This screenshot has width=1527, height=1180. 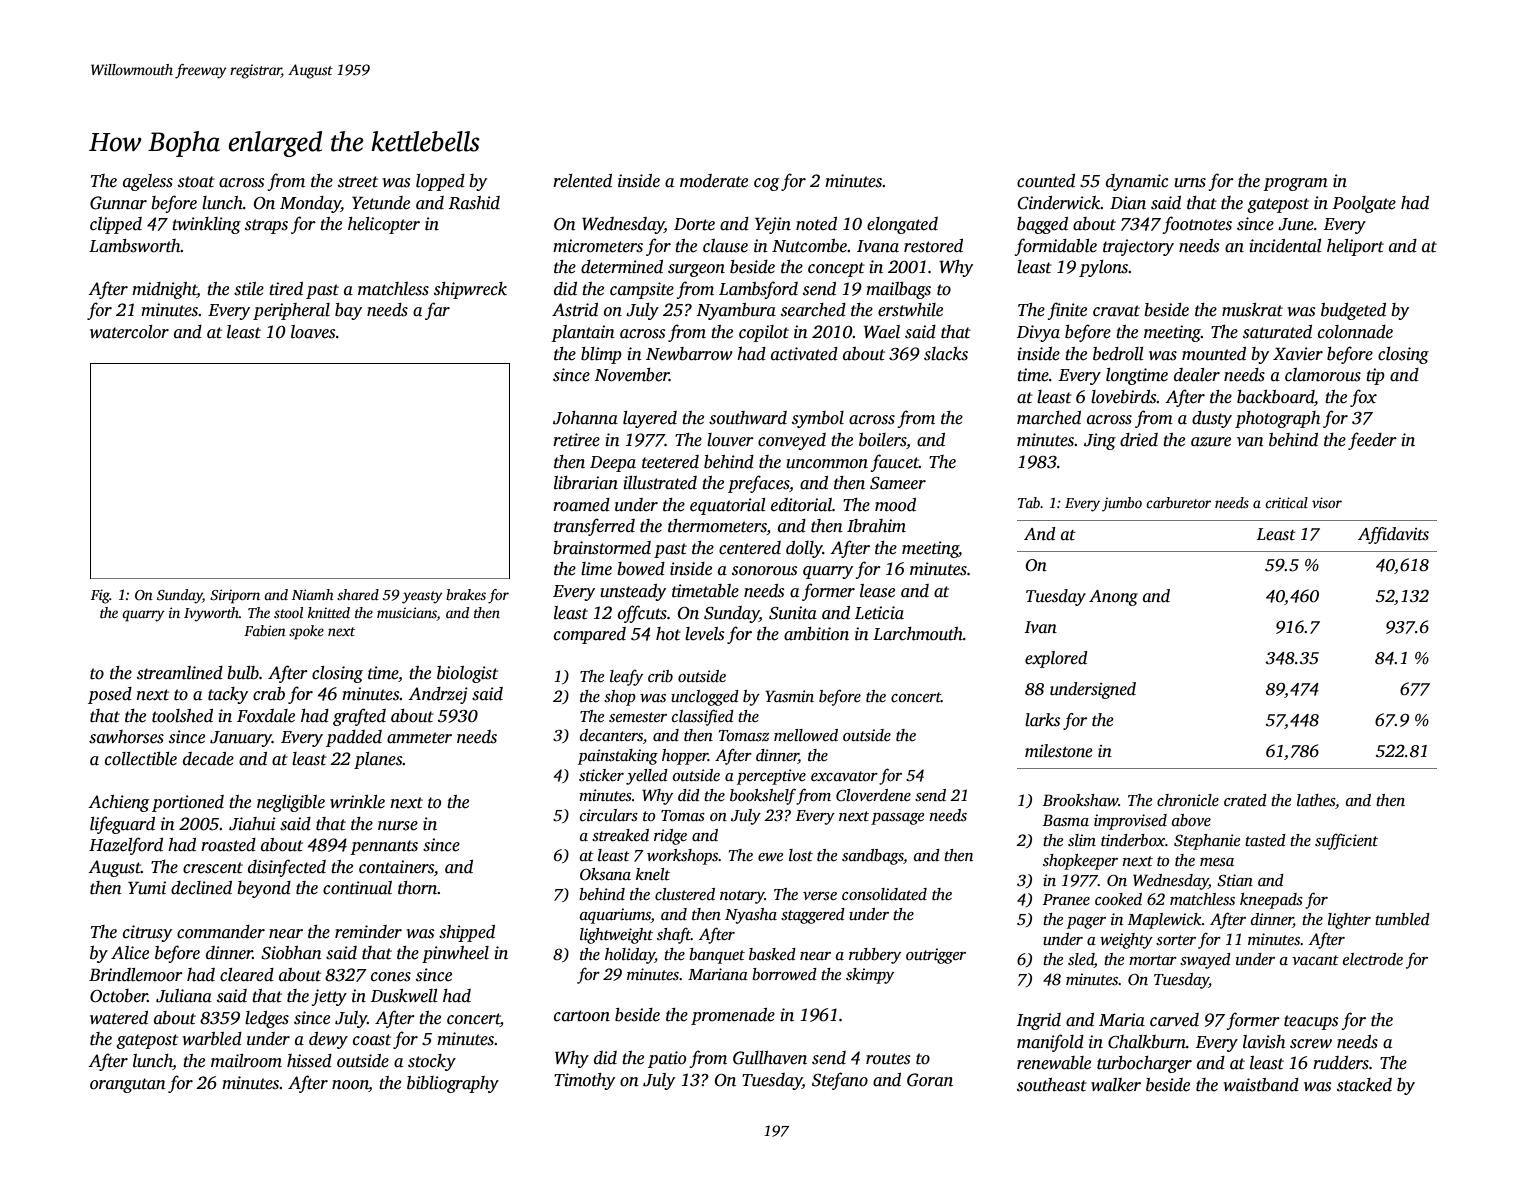 I want to click on reminder, so click(x=368, y=932).
